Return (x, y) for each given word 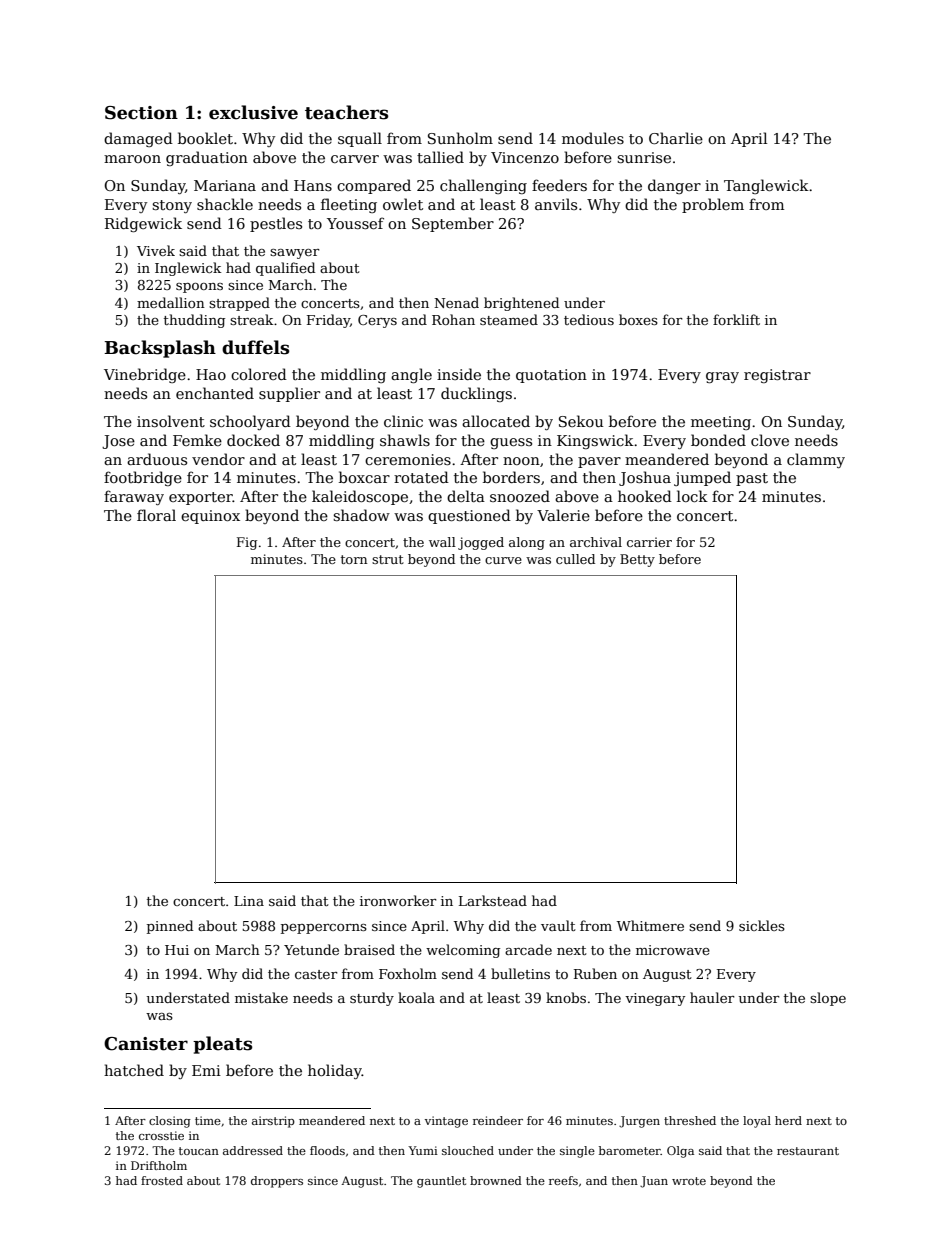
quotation (551, 376)
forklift (736, 319)
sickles (762, 925)
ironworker (398, 900)
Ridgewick (143, 224)
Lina (249, 901)
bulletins (520, 973)
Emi (206, 1070)
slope (828, 999)
